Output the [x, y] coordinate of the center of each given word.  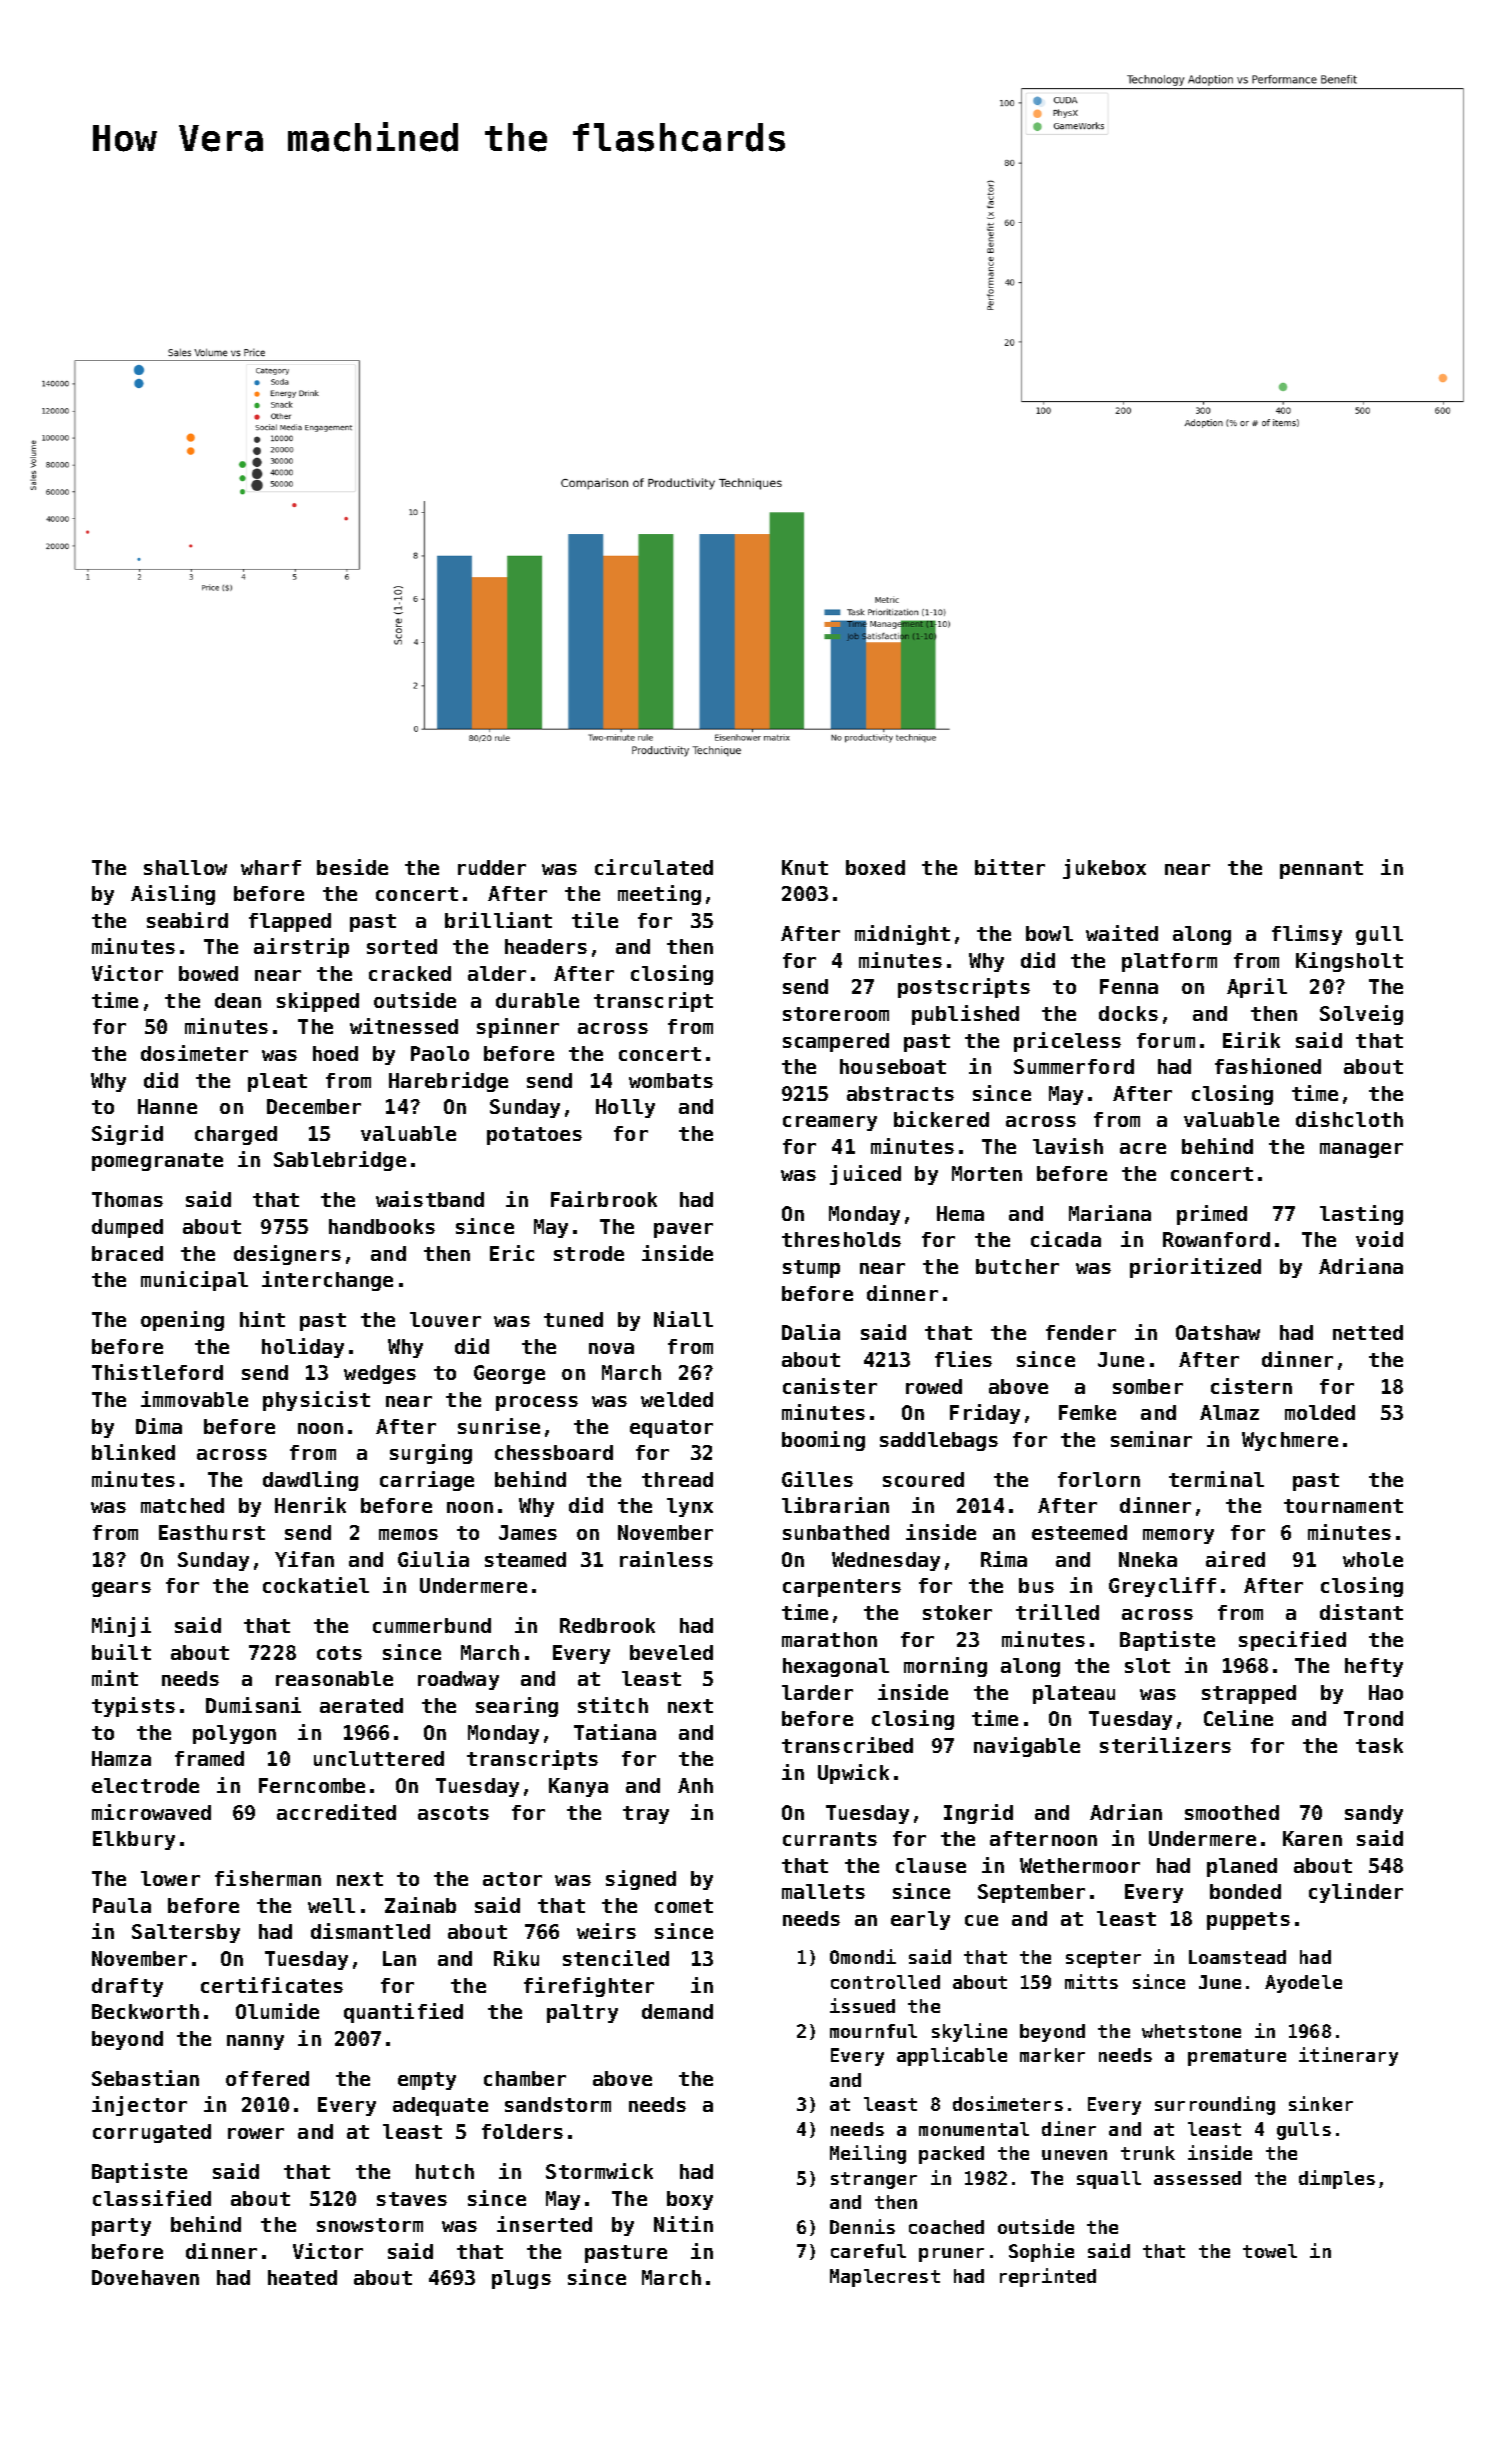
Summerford [1074, 1066]
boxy [690, 2200]
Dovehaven [145, 2277]
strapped [1249, 1694]
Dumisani [253, 1705]
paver [683, 1230]
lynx [690, 1507]
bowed [208, 973]
